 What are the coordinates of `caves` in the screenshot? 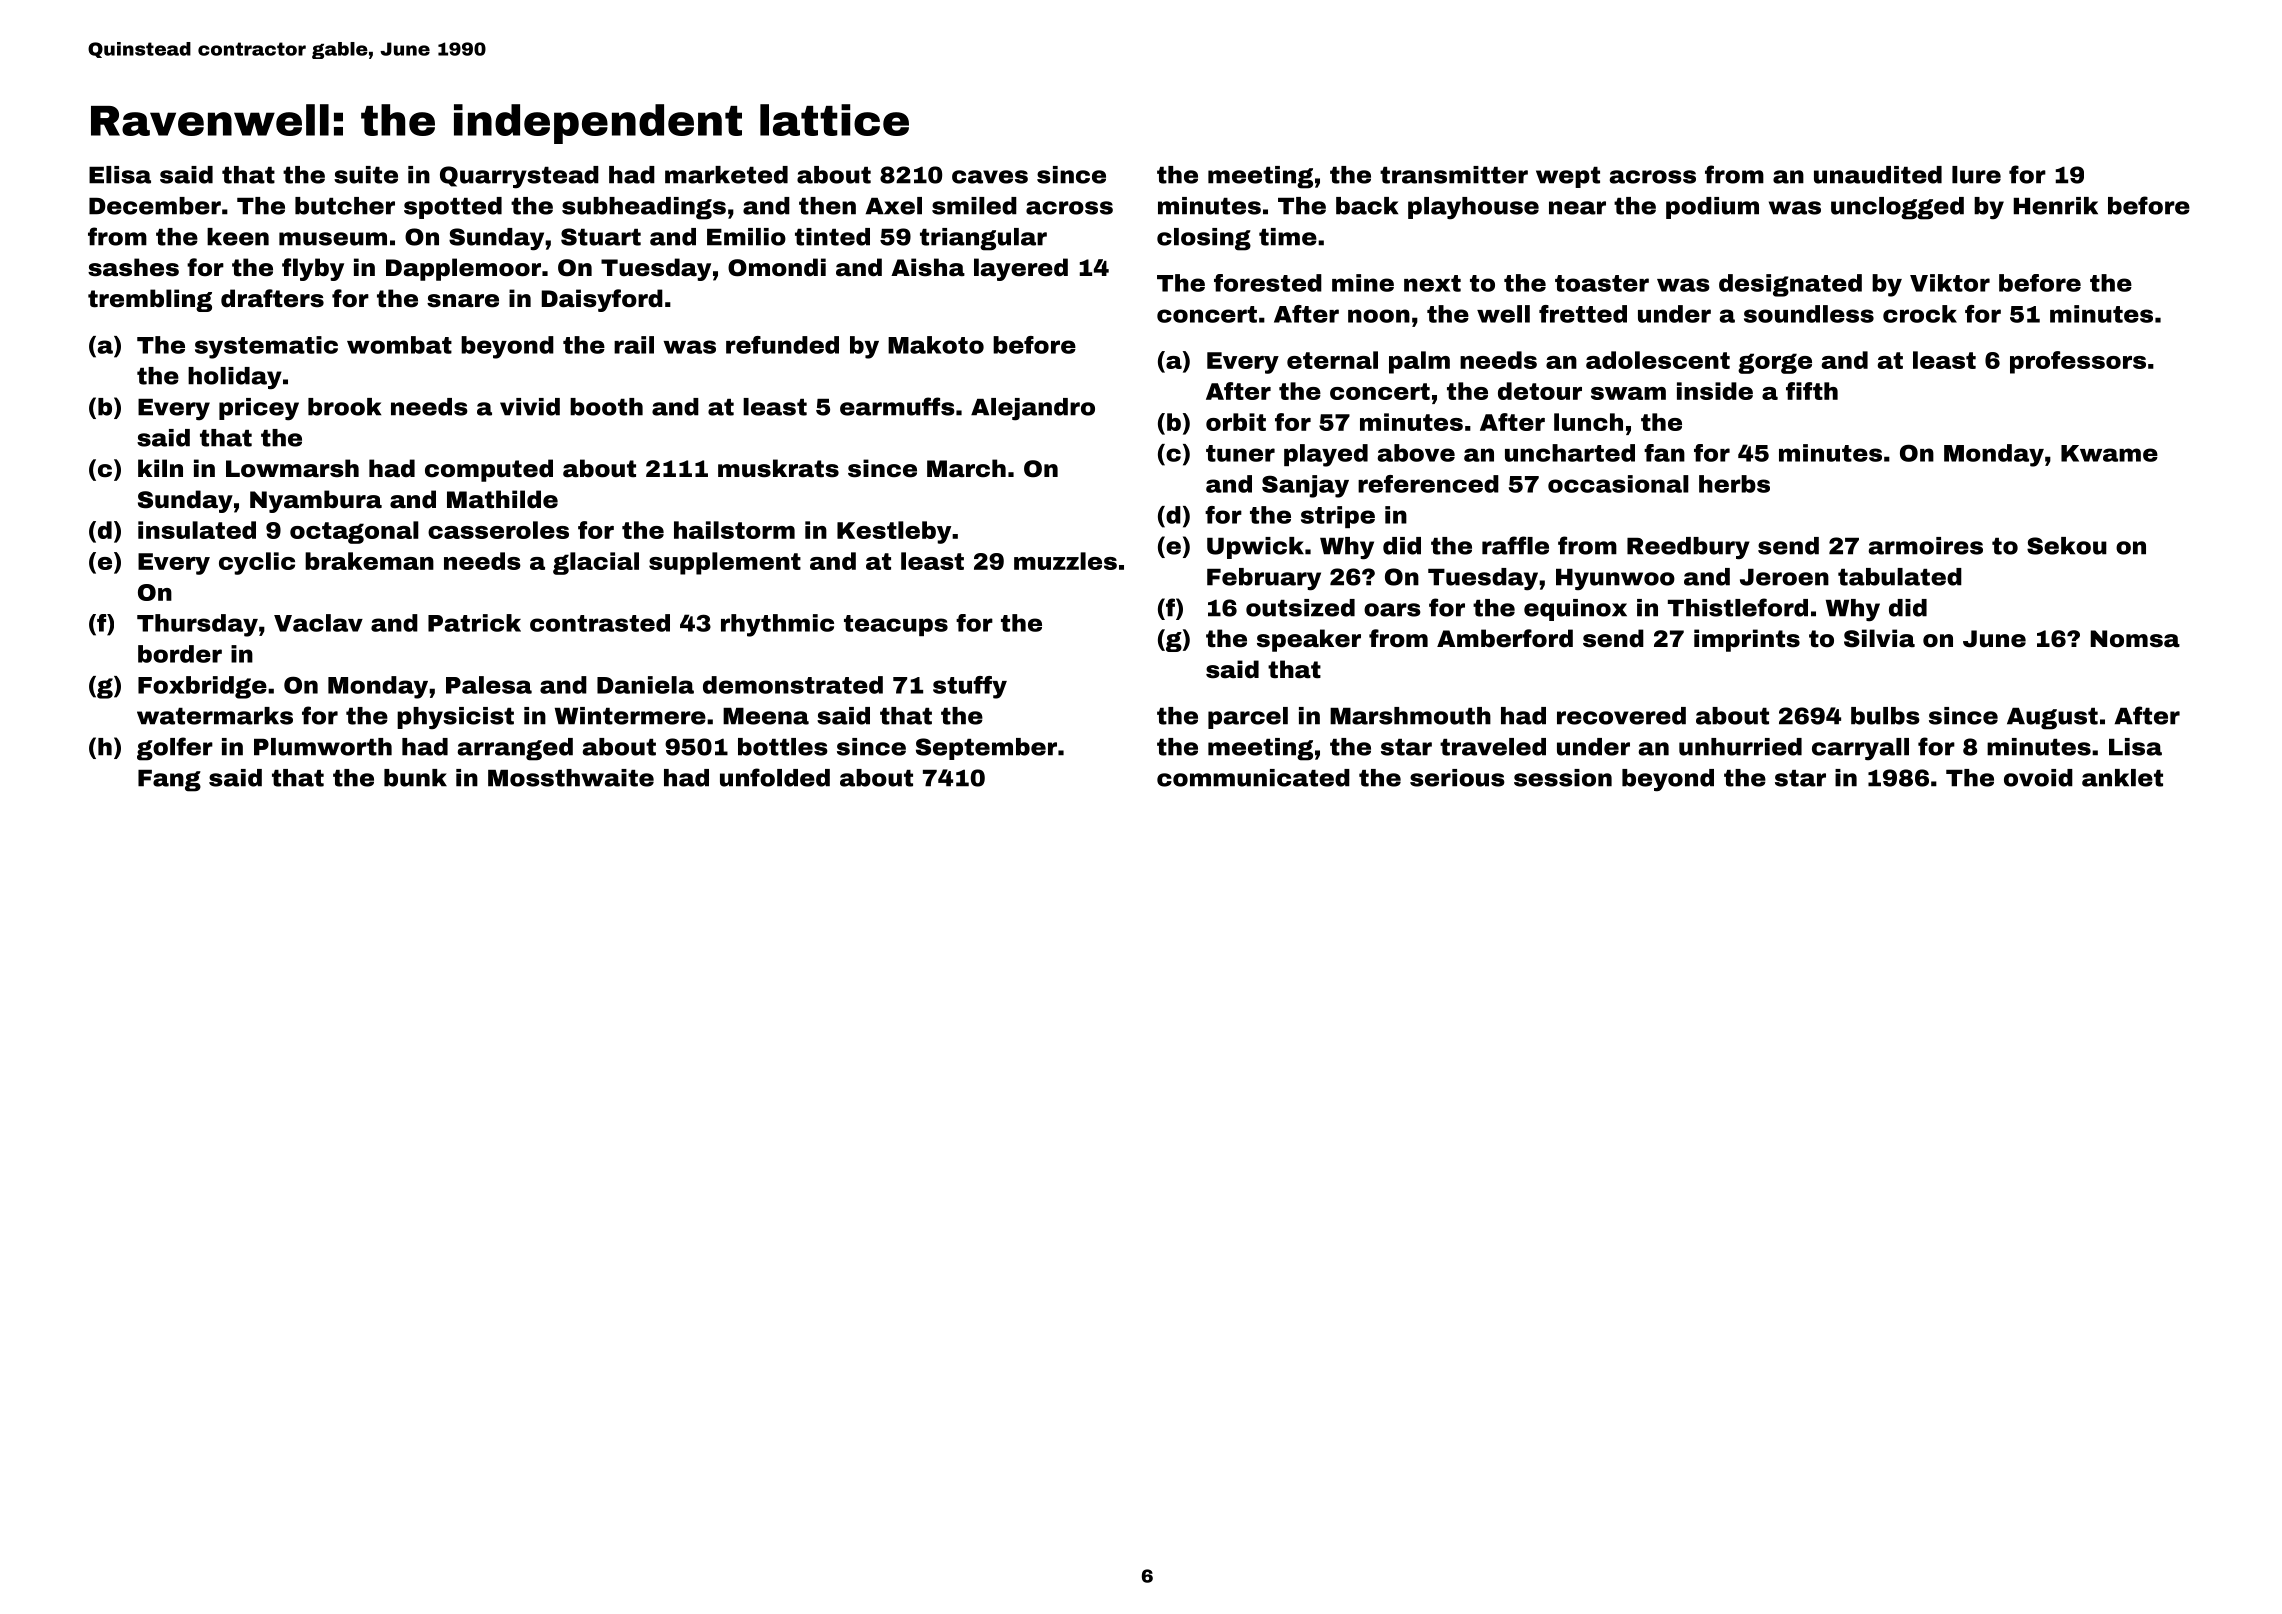 It's located at (990, 177).
